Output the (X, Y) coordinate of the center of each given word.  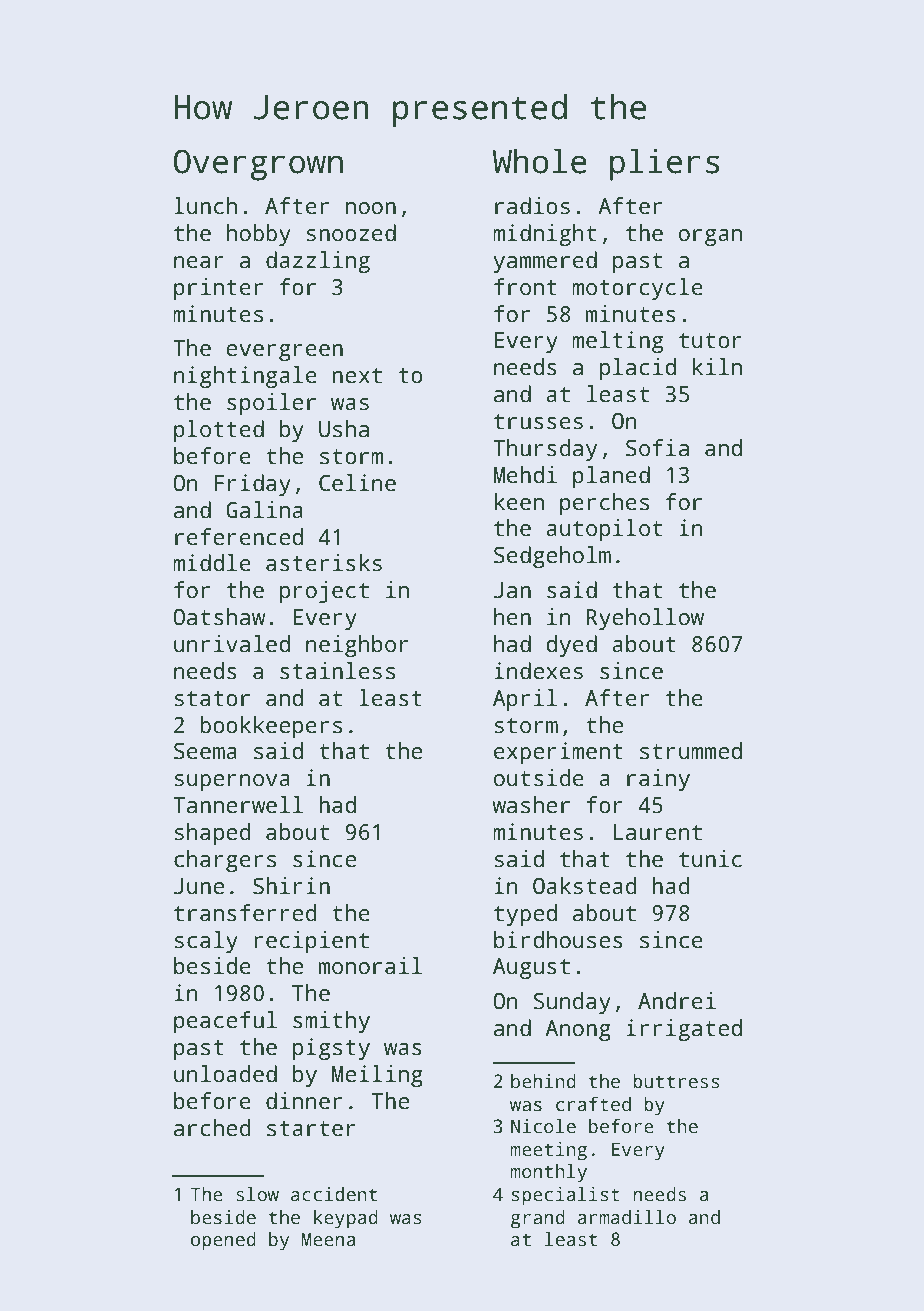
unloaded (225, 1074)
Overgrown (258, 165)
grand (538, 1219)
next (357, 376)
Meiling (377, 1076)
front (525, 287)
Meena (328, 1239)
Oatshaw (219, 617)
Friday (253, 485)
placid (638, 369)
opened (223, 1241)
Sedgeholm (552, 557)
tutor (710, 341)
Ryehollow (645, 619)
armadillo (627, 1217)
